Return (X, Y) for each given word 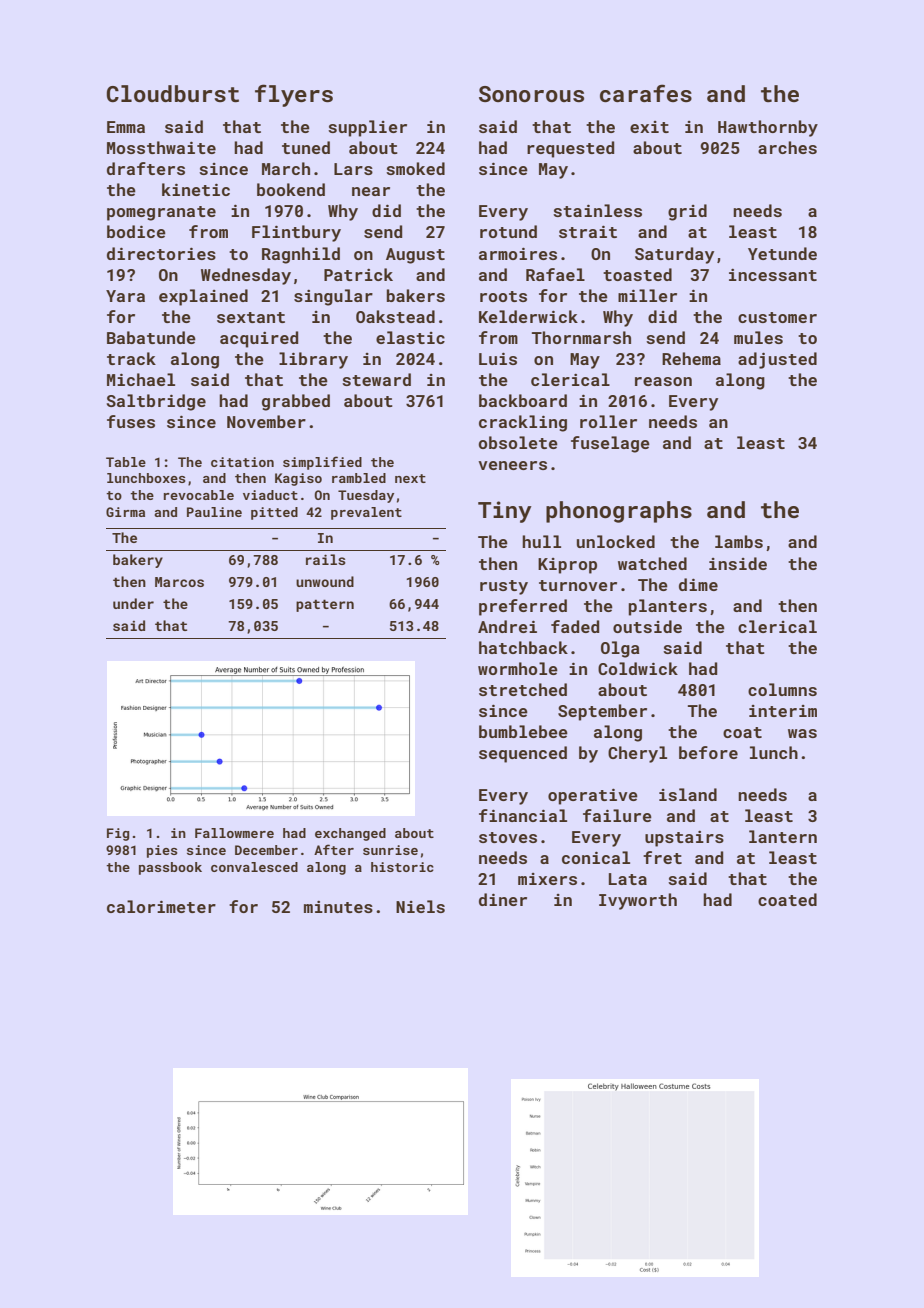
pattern (325, 605)
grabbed (296, 402)
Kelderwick (528, 316)
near (371, 191)
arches (787, 147)
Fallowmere (234, 833)
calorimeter (161, 906)
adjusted (777, 360)
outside (647, 626)
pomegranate (161, 213)
